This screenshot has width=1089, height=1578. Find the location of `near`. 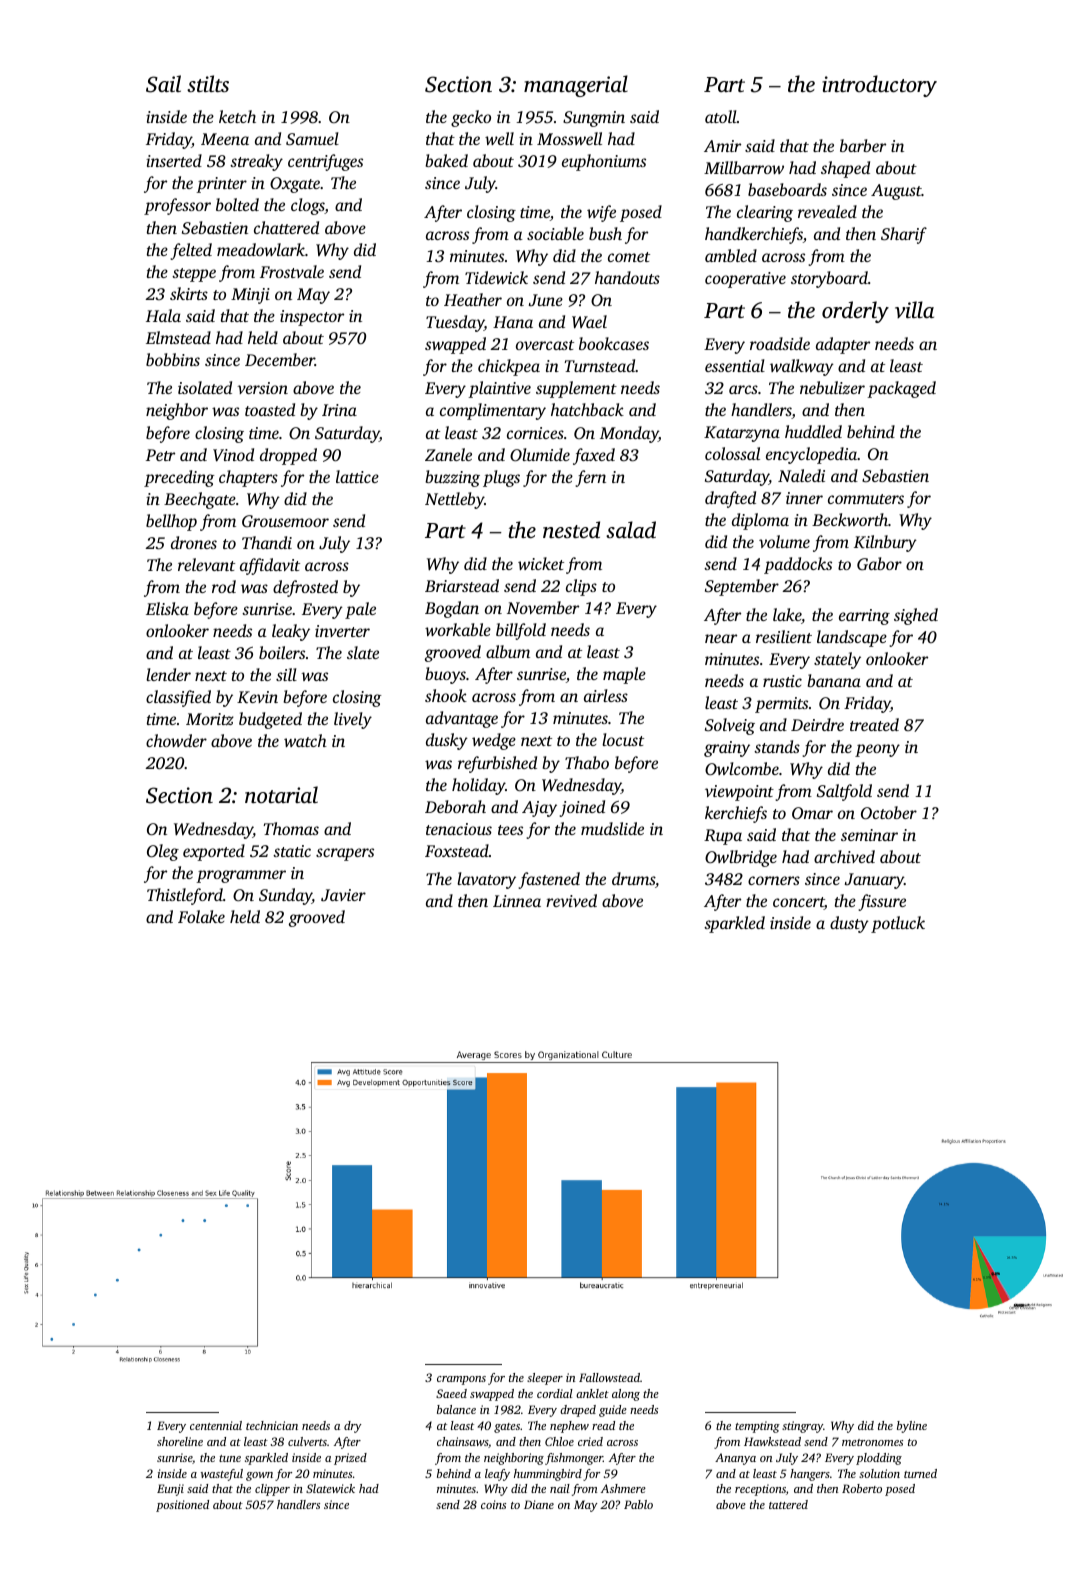

near is located at coordinates (721, 638).
